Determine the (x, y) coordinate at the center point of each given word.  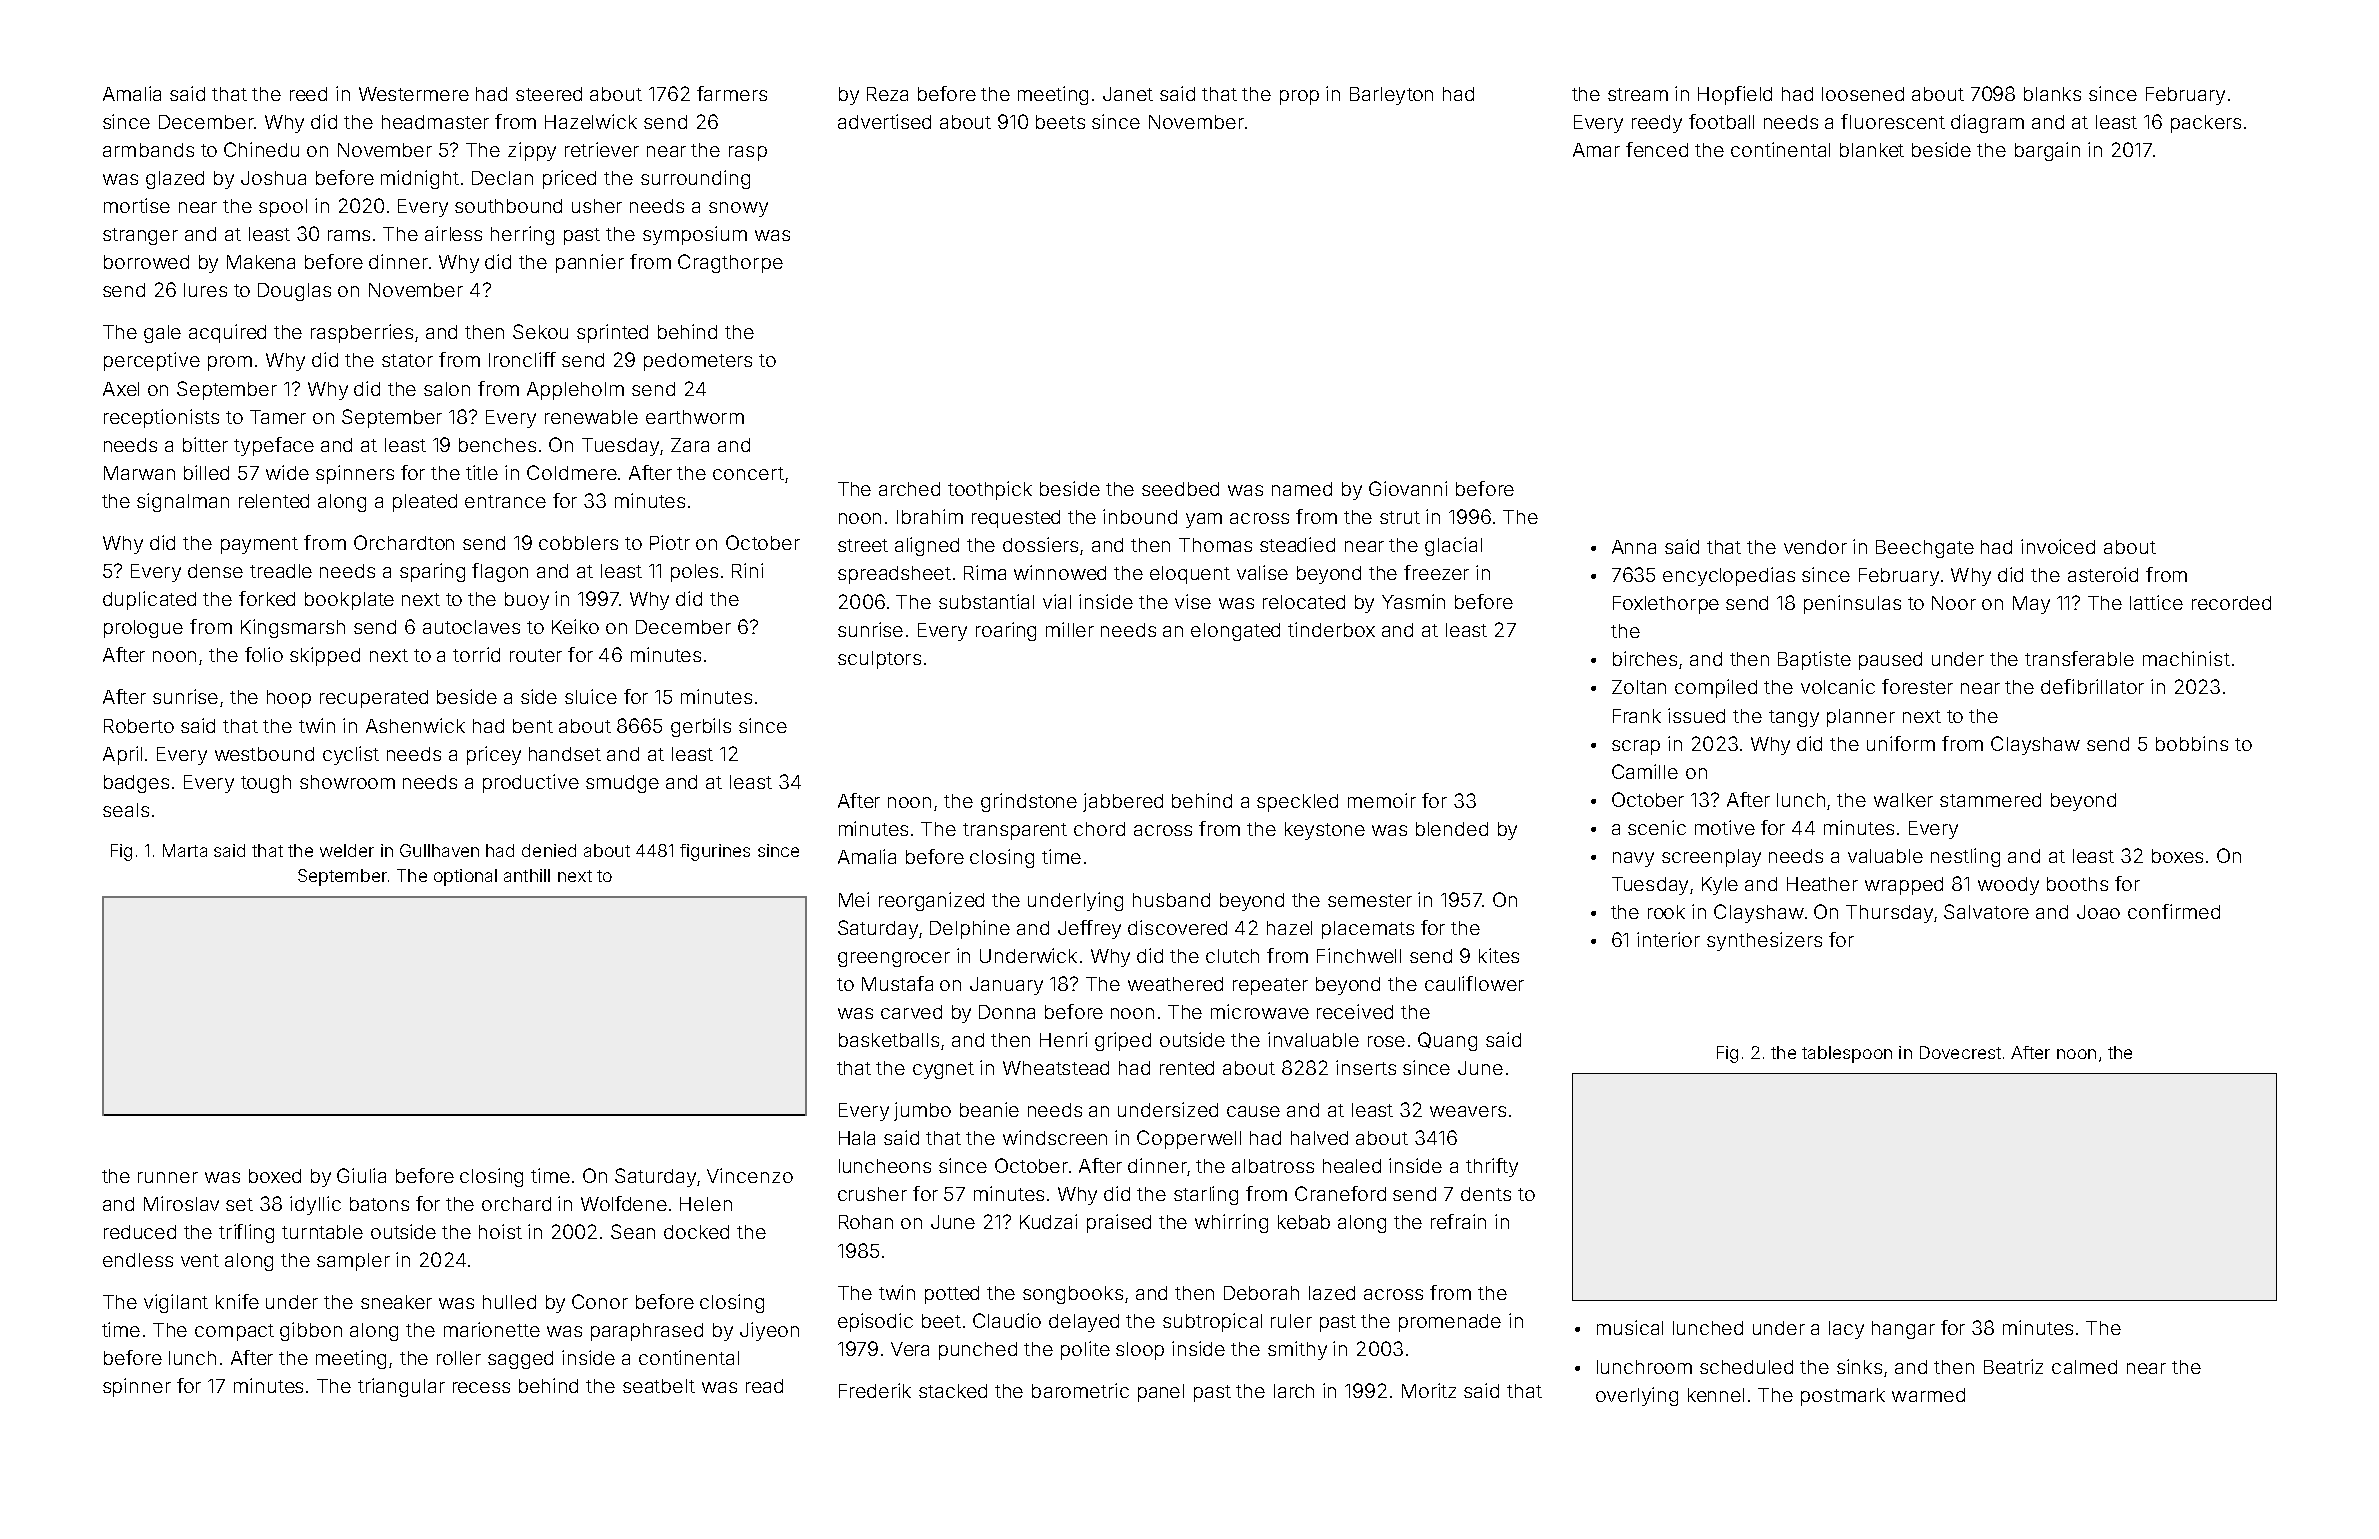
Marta (185, 850)
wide (287, 472)
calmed (2084, 1367)
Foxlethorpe (1666, 605)
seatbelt (659, 1386)
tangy (1794, 718)
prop (1299, 97)
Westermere (414, 94)
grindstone (1029, 802)
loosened (1863, 94)
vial (1057, 601)
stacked (953, 1391)
